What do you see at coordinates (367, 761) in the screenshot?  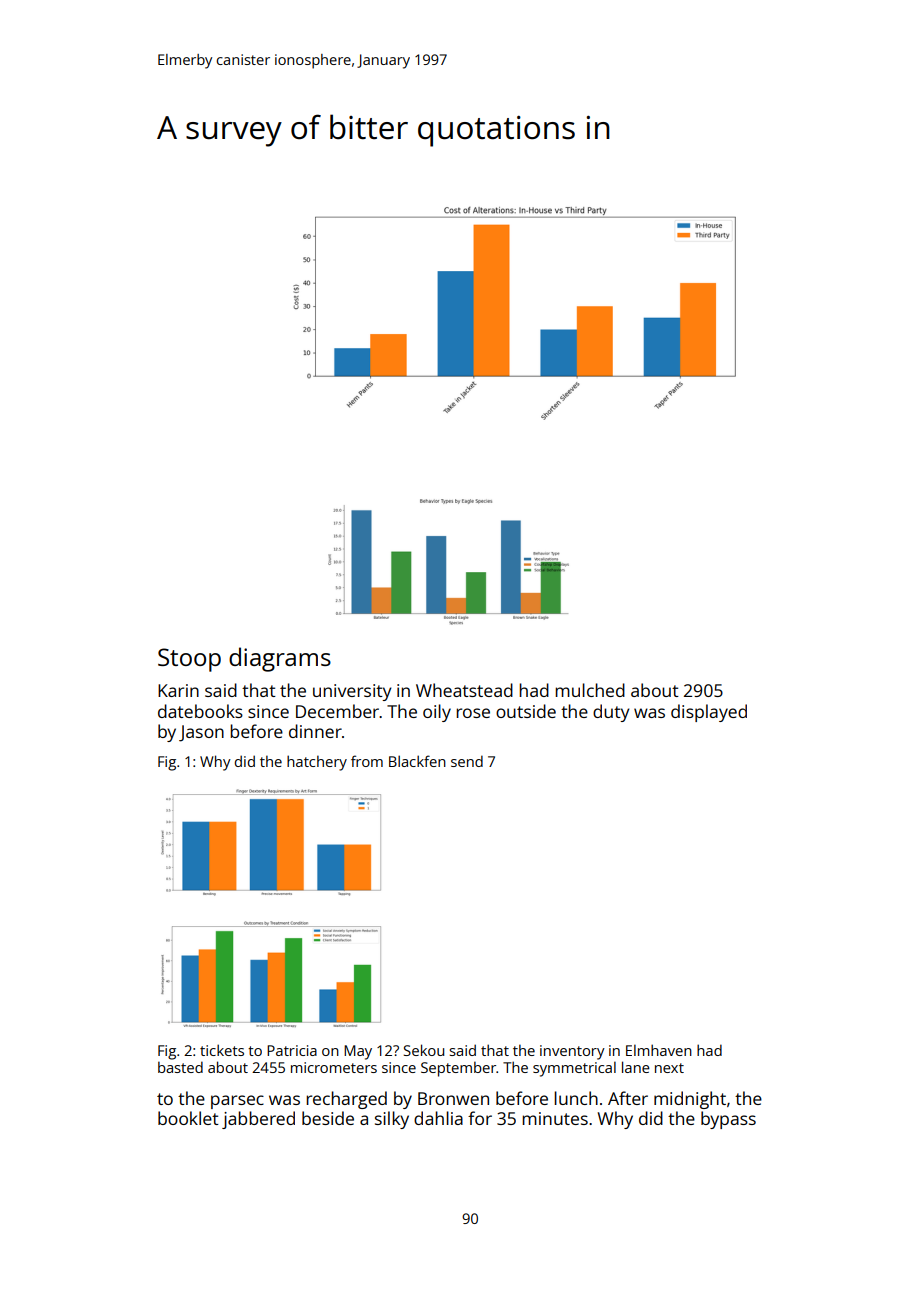 I see `from` at bounding box center [367, 761].
